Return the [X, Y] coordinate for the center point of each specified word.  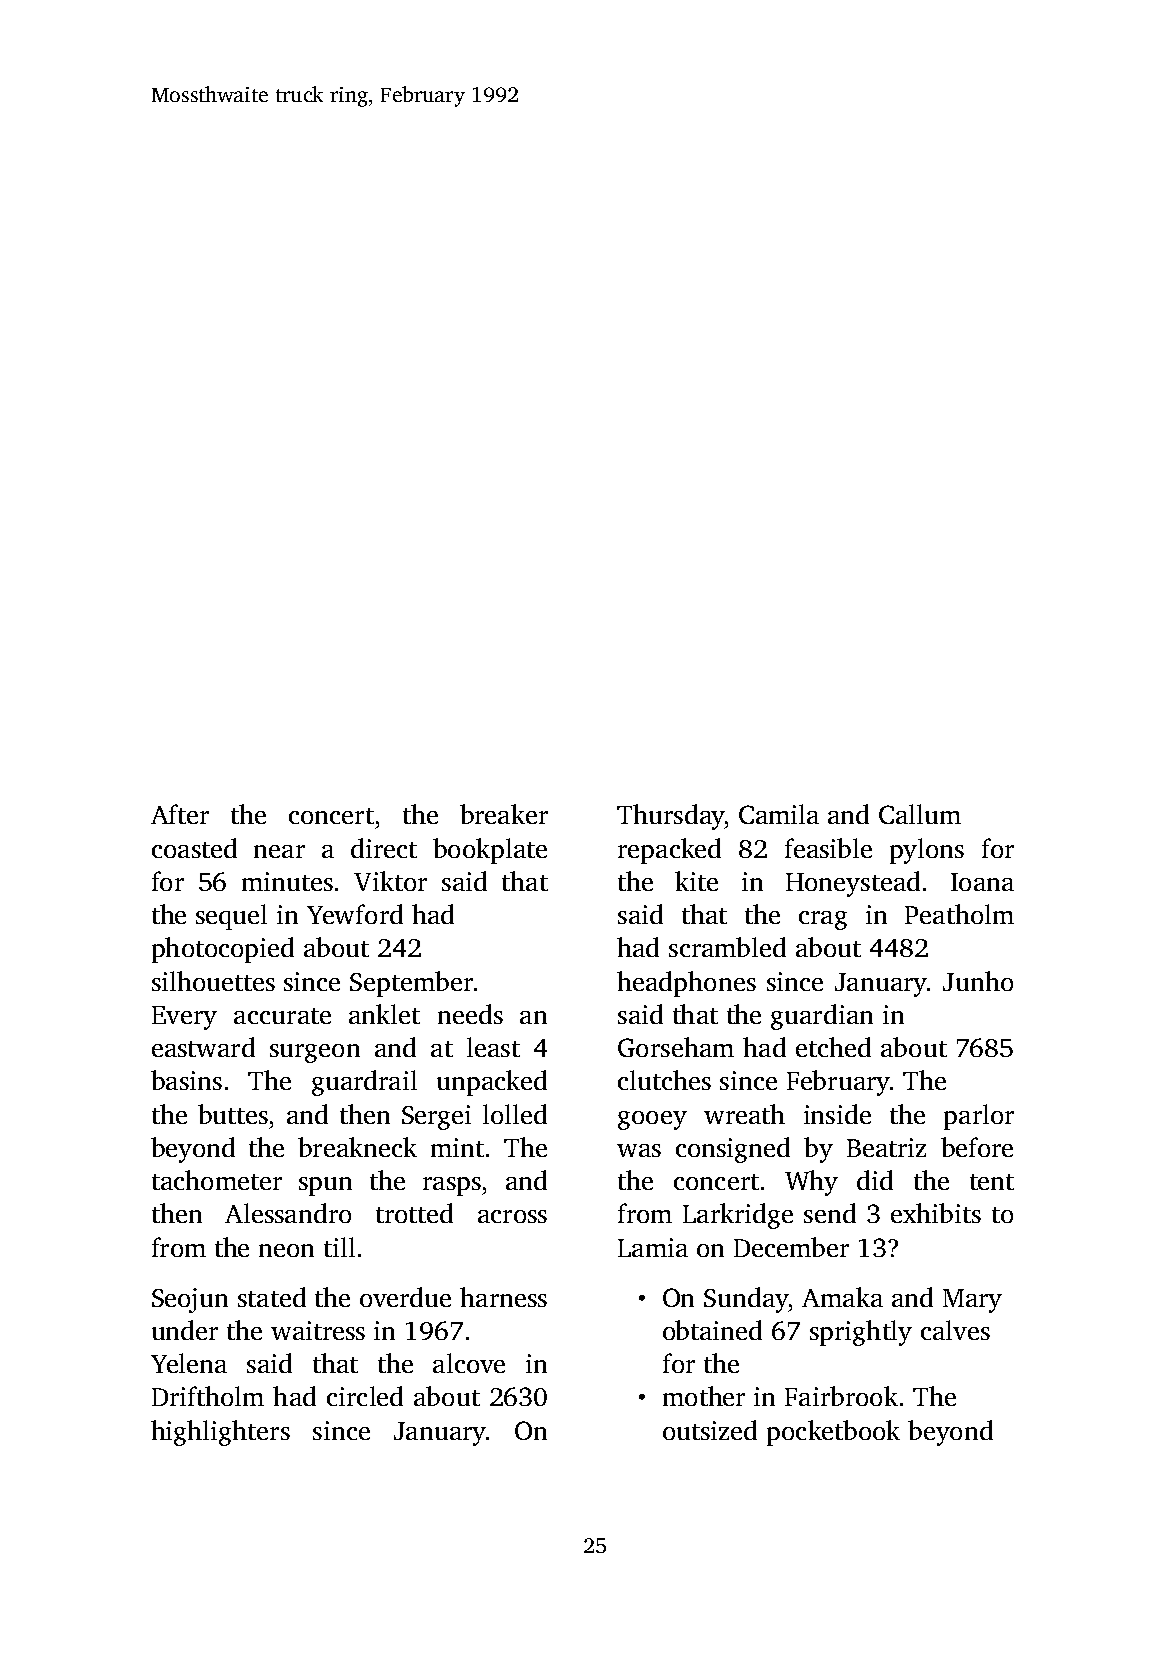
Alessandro [288, 1213]
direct [384, 848]
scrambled [727, 947]
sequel [231, 917]
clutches [664, 1080]
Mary [972, 1301]
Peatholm [959, 914]
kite [696, 881]
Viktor [390, 881]
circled [365, 1396]
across [512, 1216]
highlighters [220, 1433]
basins [186, 1080]
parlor [979, 1117]
